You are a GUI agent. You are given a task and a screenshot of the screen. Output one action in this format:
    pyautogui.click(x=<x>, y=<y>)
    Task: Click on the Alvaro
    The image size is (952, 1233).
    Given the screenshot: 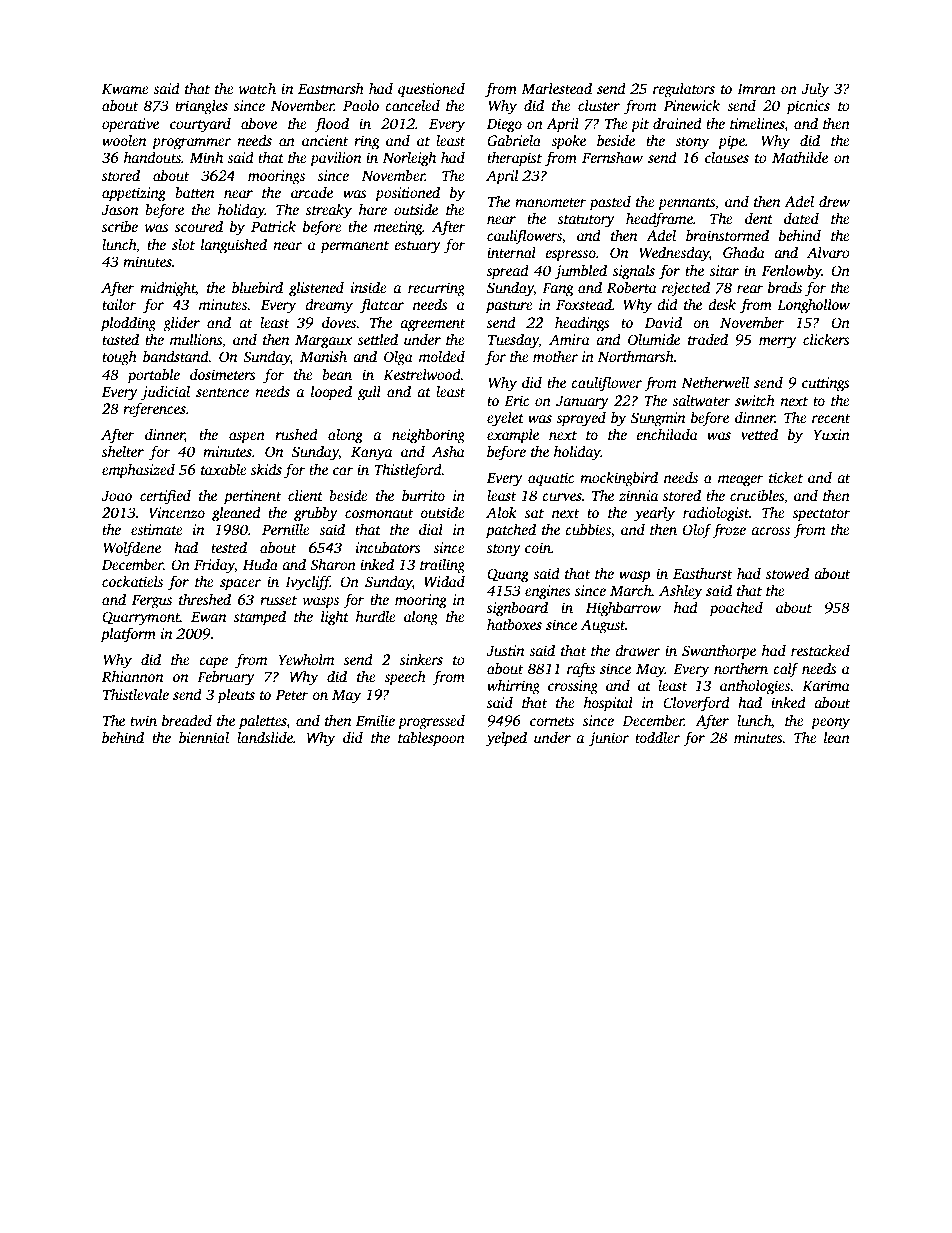 What is the action you would take?
    pyautogui.click(x=828, y=252)
